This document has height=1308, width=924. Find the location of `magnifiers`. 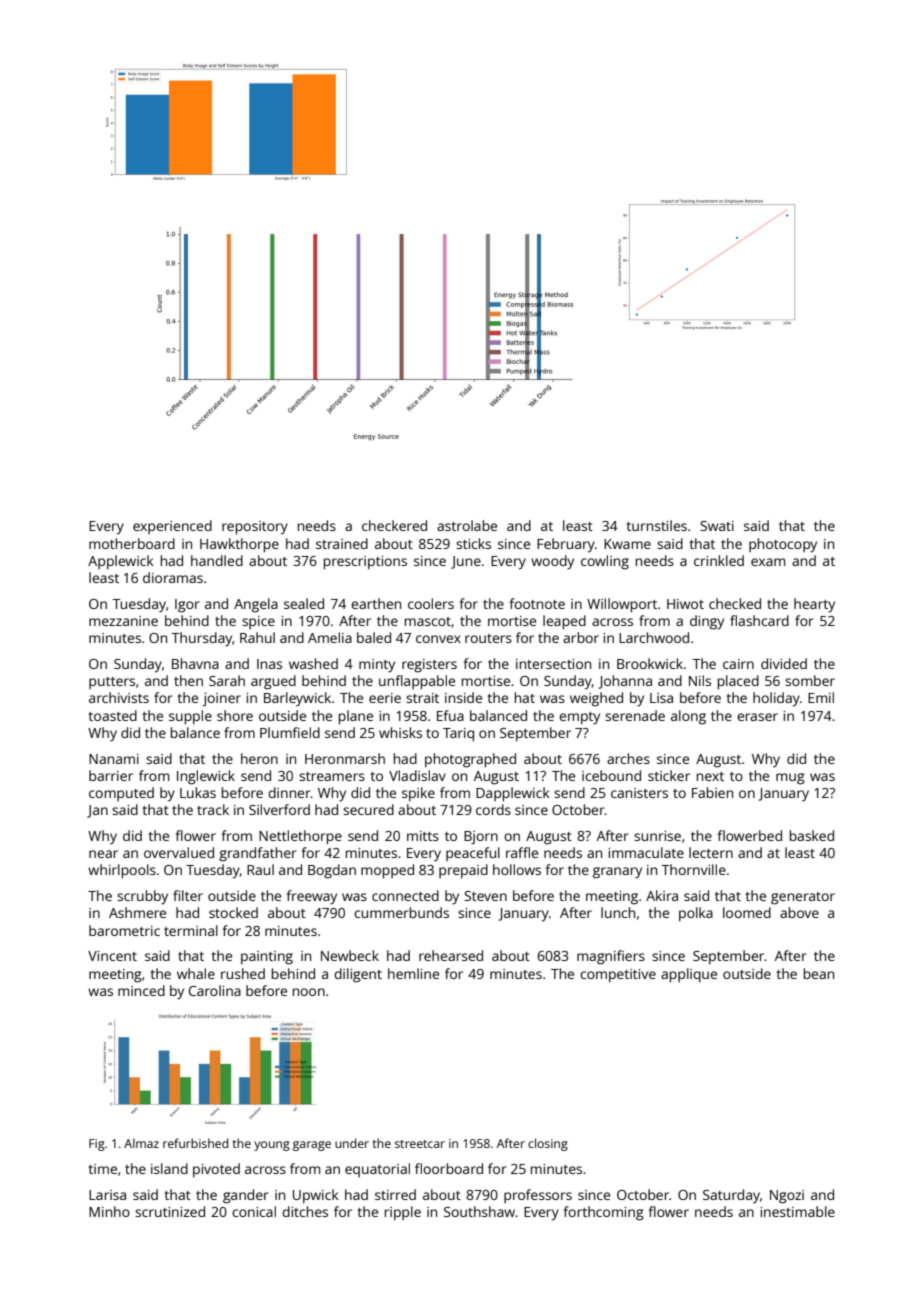

magnifiers is located at coordinates (611, 957).
